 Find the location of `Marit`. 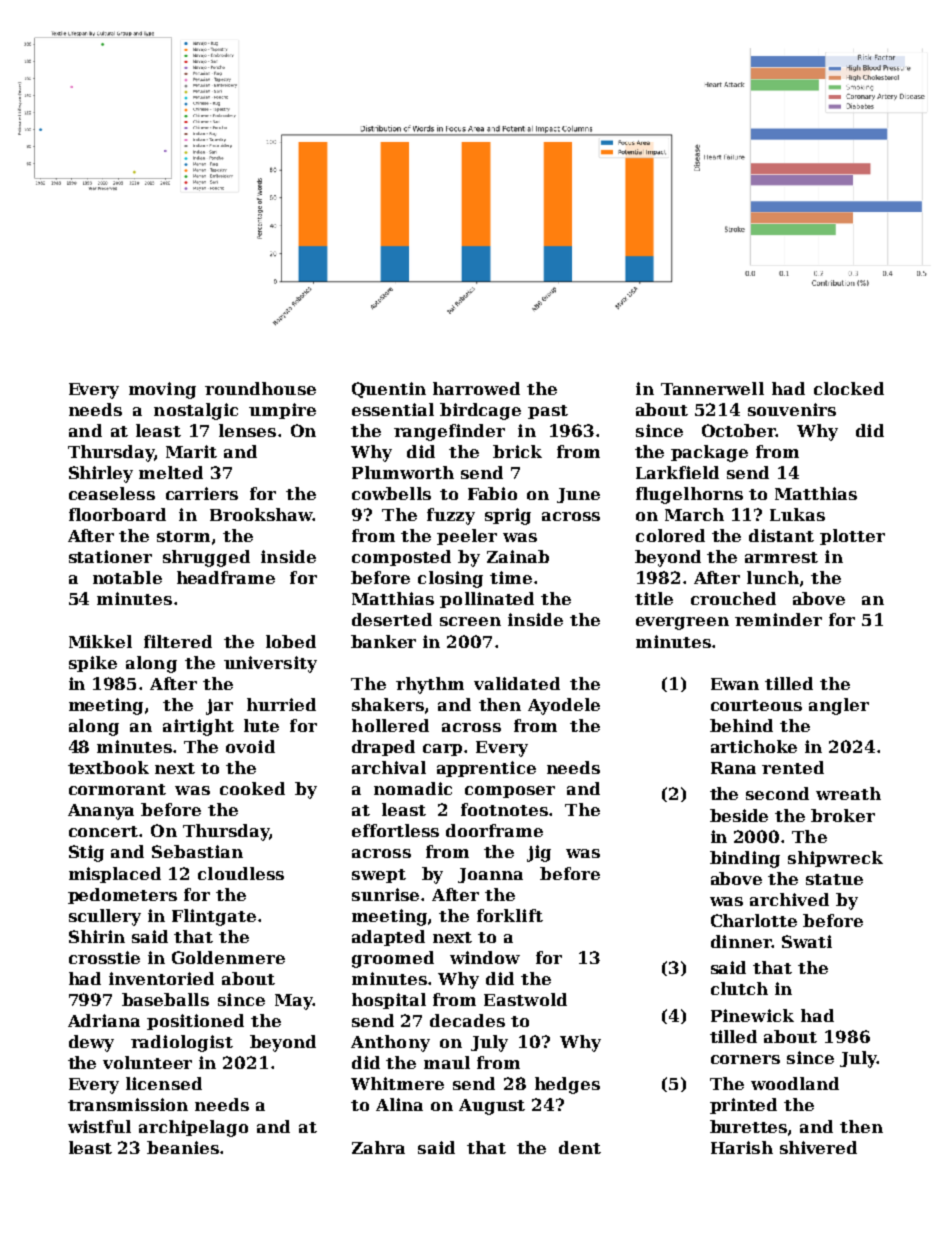

Marit is located at coordinates (191, 451).
